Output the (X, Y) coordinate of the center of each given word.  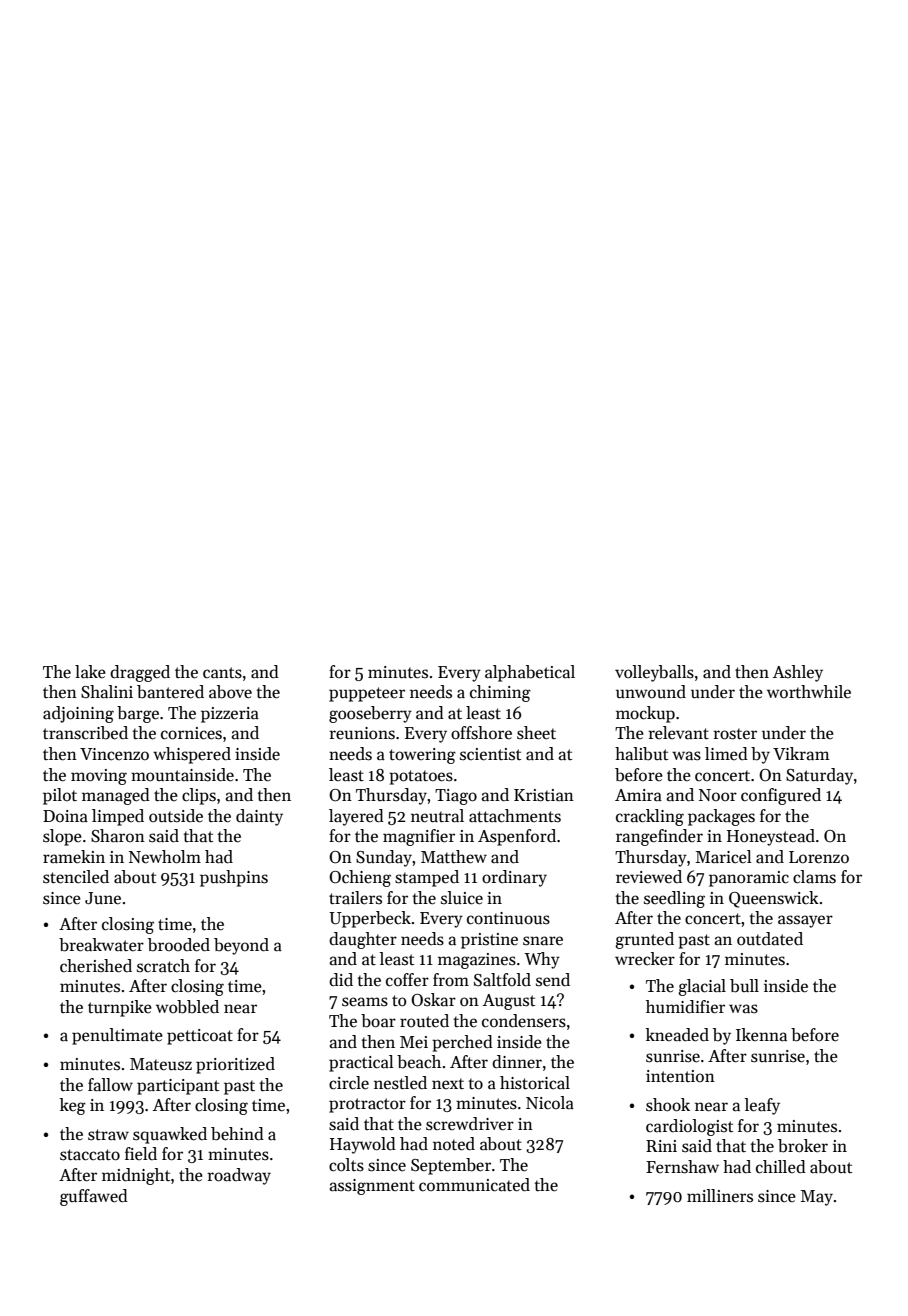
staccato (90, 1155)
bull (744, 986)
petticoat (200, 1037)
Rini (661, 1146)
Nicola (550, 1103)
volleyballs (654, 673)
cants (222, 673)
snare (543, 941)
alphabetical (530, 673)
